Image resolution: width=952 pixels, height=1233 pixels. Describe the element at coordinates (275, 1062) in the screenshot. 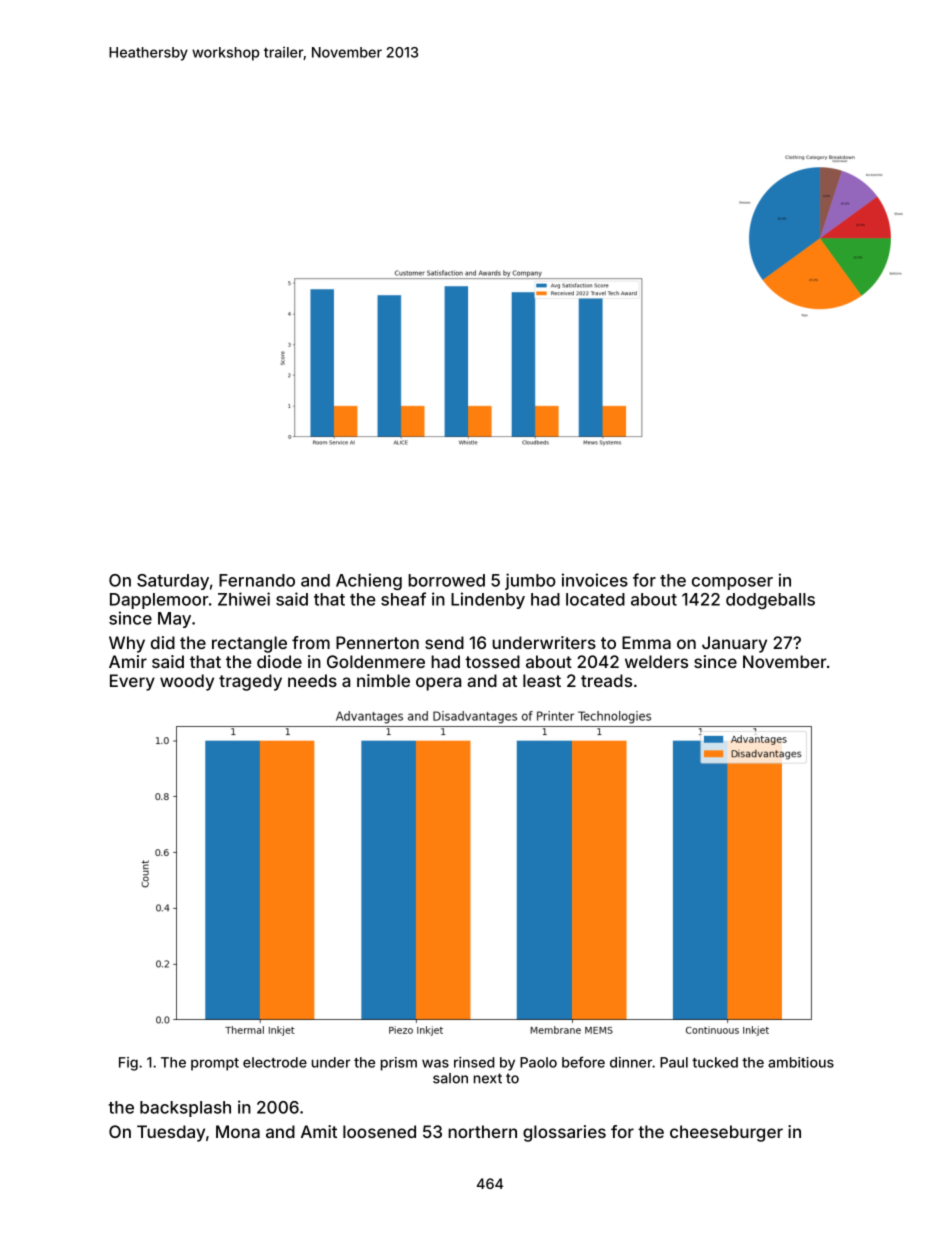

I see `electrode` at that location.
